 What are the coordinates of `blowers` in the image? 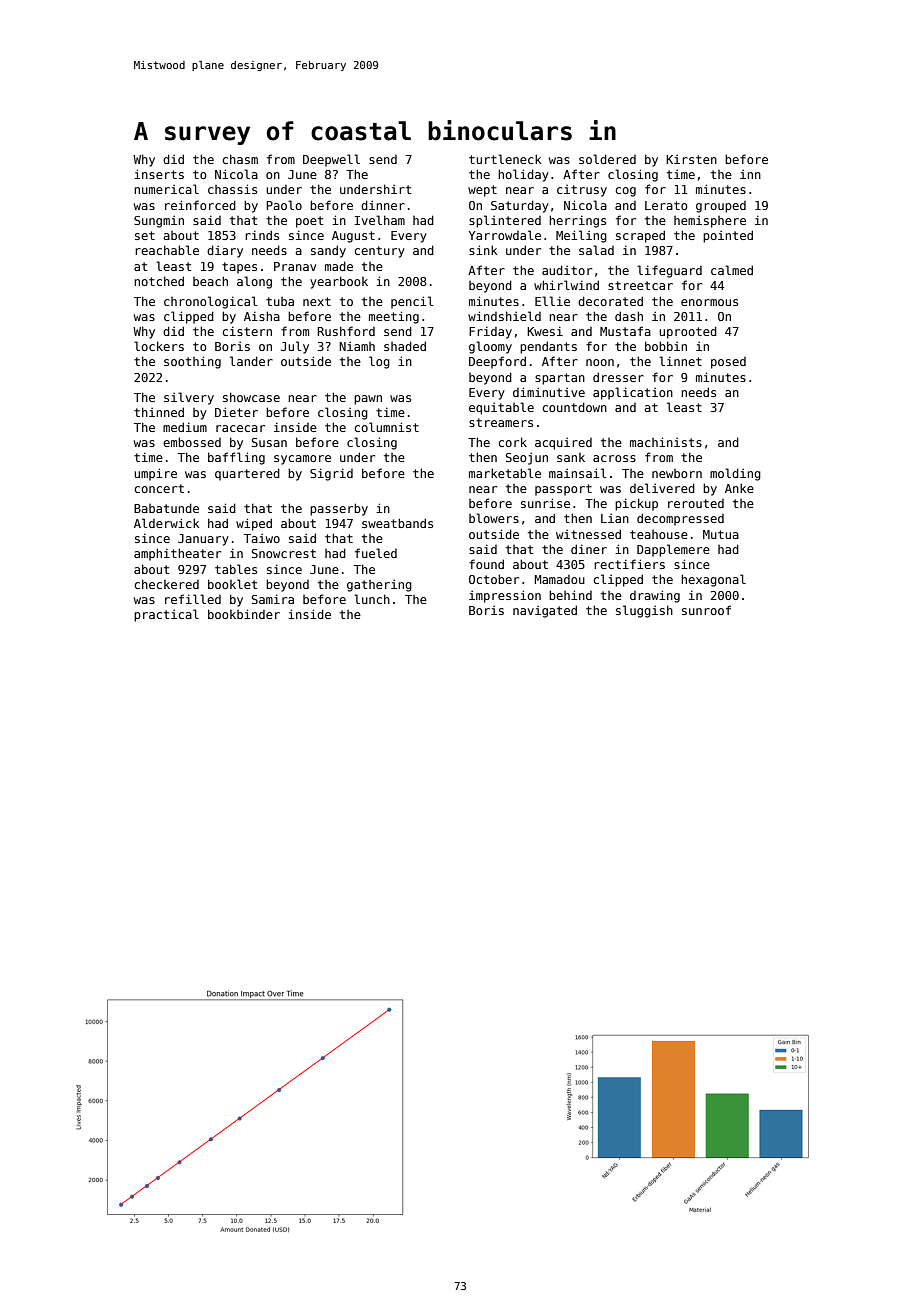 It's located at (494, 518).
